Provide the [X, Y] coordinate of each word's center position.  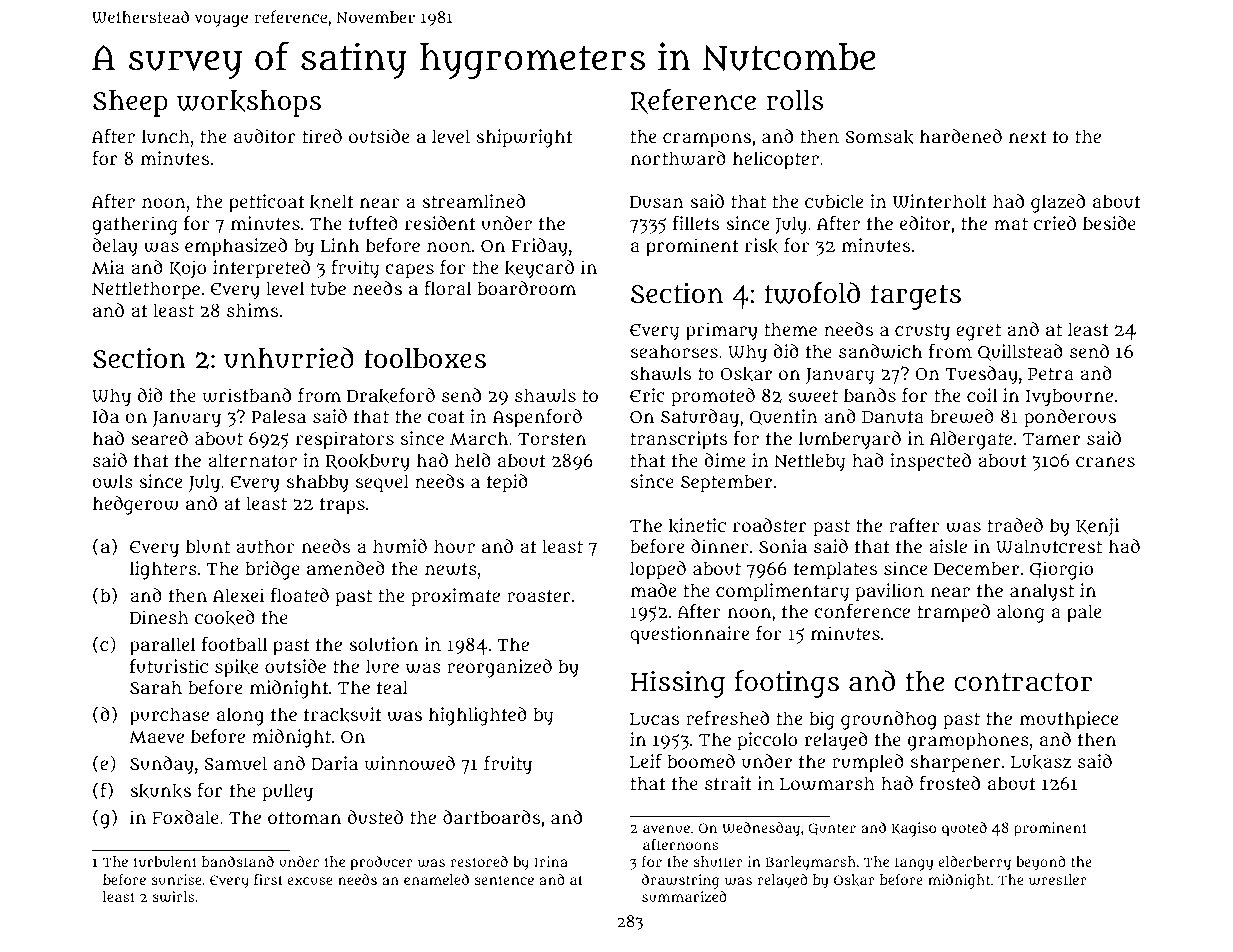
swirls [173, 897]
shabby [318, 483]
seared [159, 438]
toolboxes [425, 358]
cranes [1105, 462]
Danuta [893, 417]
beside [1109, 223]
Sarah [156, 687]
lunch [166, 136]
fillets [696, 223]
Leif [646, 761]
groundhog [889, 720]
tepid [507, 483]
